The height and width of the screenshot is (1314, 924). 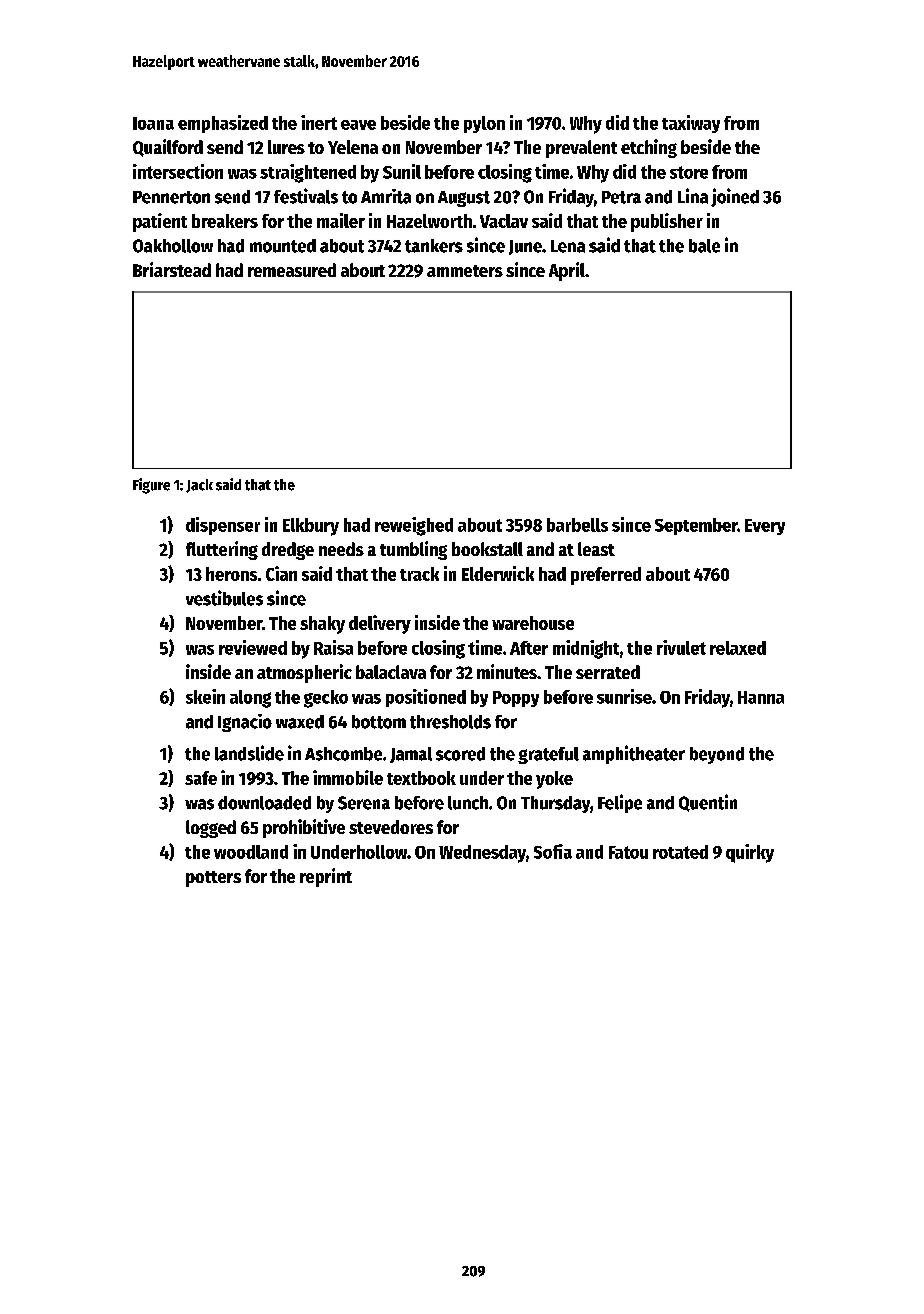 What do you see at coordinates (223, 124) in the screenshot?
I see `emphasized` at bounding box center [223, 124].
